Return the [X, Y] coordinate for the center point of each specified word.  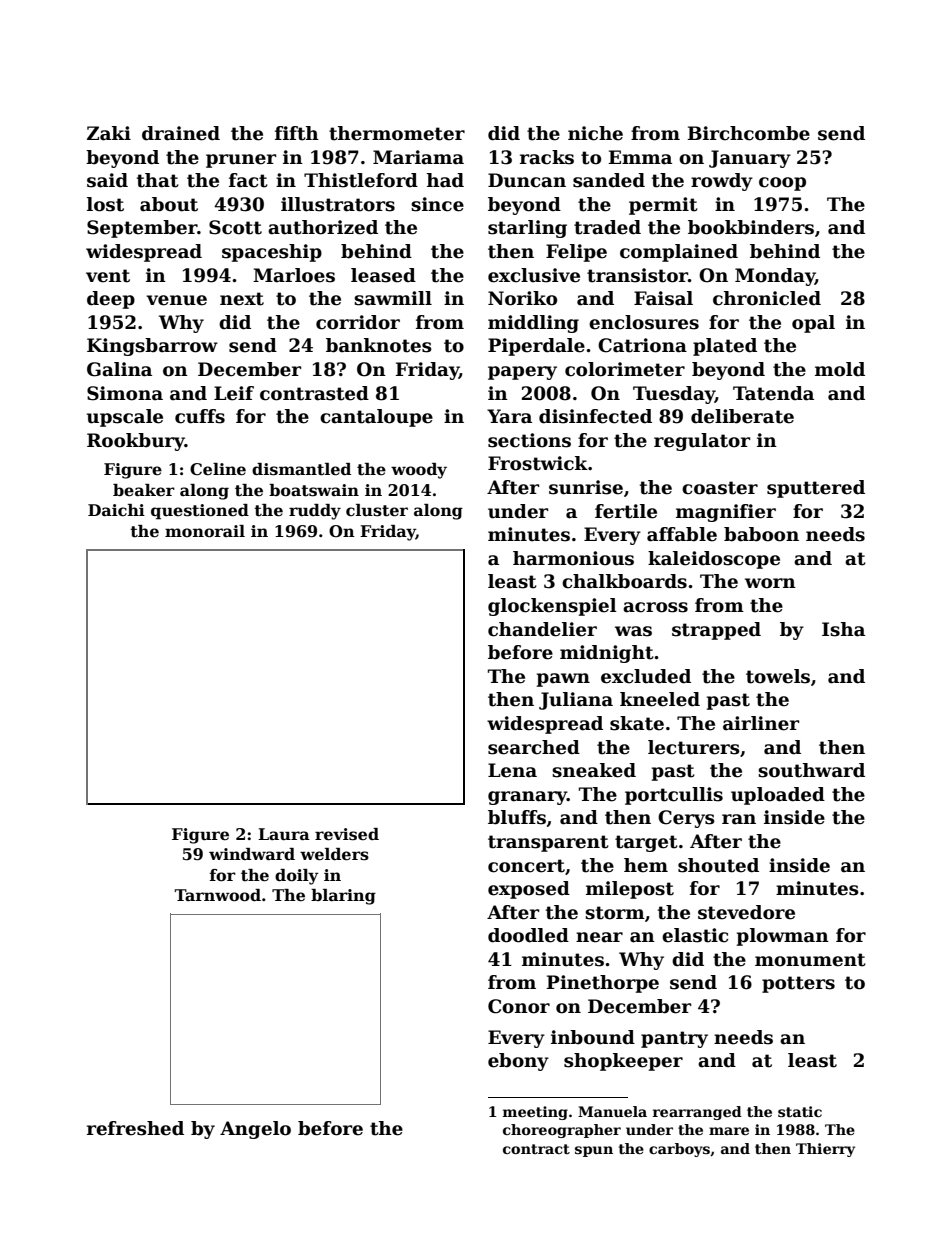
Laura [284, 834]
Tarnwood [217, 895]
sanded [609, 180]
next [242, 299]
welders [334, 854]
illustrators [338, 204]
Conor [519, 1006]
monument [810, 960]
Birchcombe [749, 133]
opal [813, 324]
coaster [720, 488]
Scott [235, 227]
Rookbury [136, 442]
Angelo [255, 1130]
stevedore [746, 912]
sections [529, 440]
